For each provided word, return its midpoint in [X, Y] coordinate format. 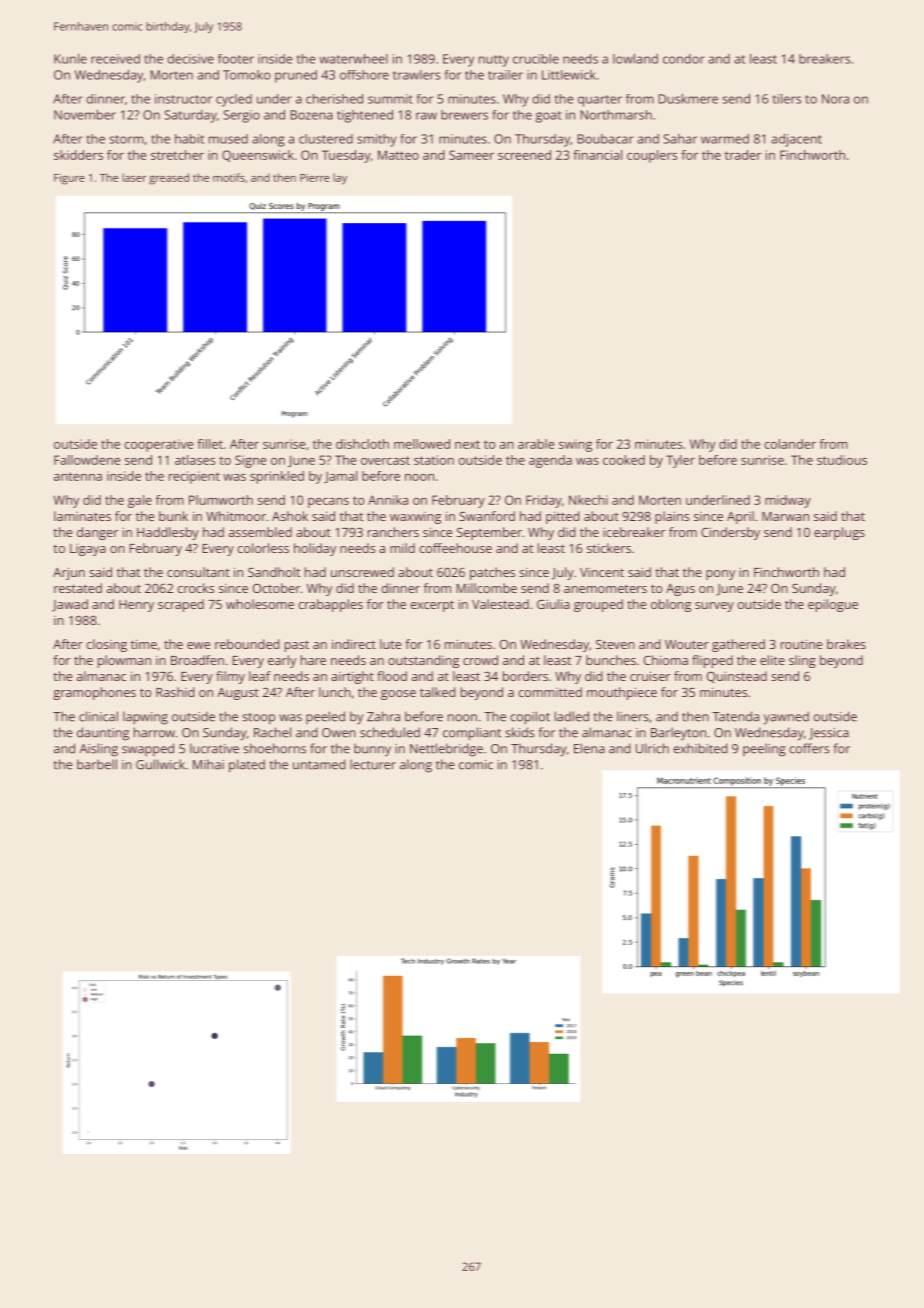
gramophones [94, 693]
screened [524, 155]
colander [790, 444]
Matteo [398, 155]
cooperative [158, 445]
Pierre [315, 178]
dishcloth [362, 444]
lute [390, 644]
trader [743, 155]
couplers [652, 156]
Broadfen [197, 660]
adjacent [796, 140]
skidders [78, 155]
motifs [229, 177]
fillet [210, 444]
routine [801, 644]
